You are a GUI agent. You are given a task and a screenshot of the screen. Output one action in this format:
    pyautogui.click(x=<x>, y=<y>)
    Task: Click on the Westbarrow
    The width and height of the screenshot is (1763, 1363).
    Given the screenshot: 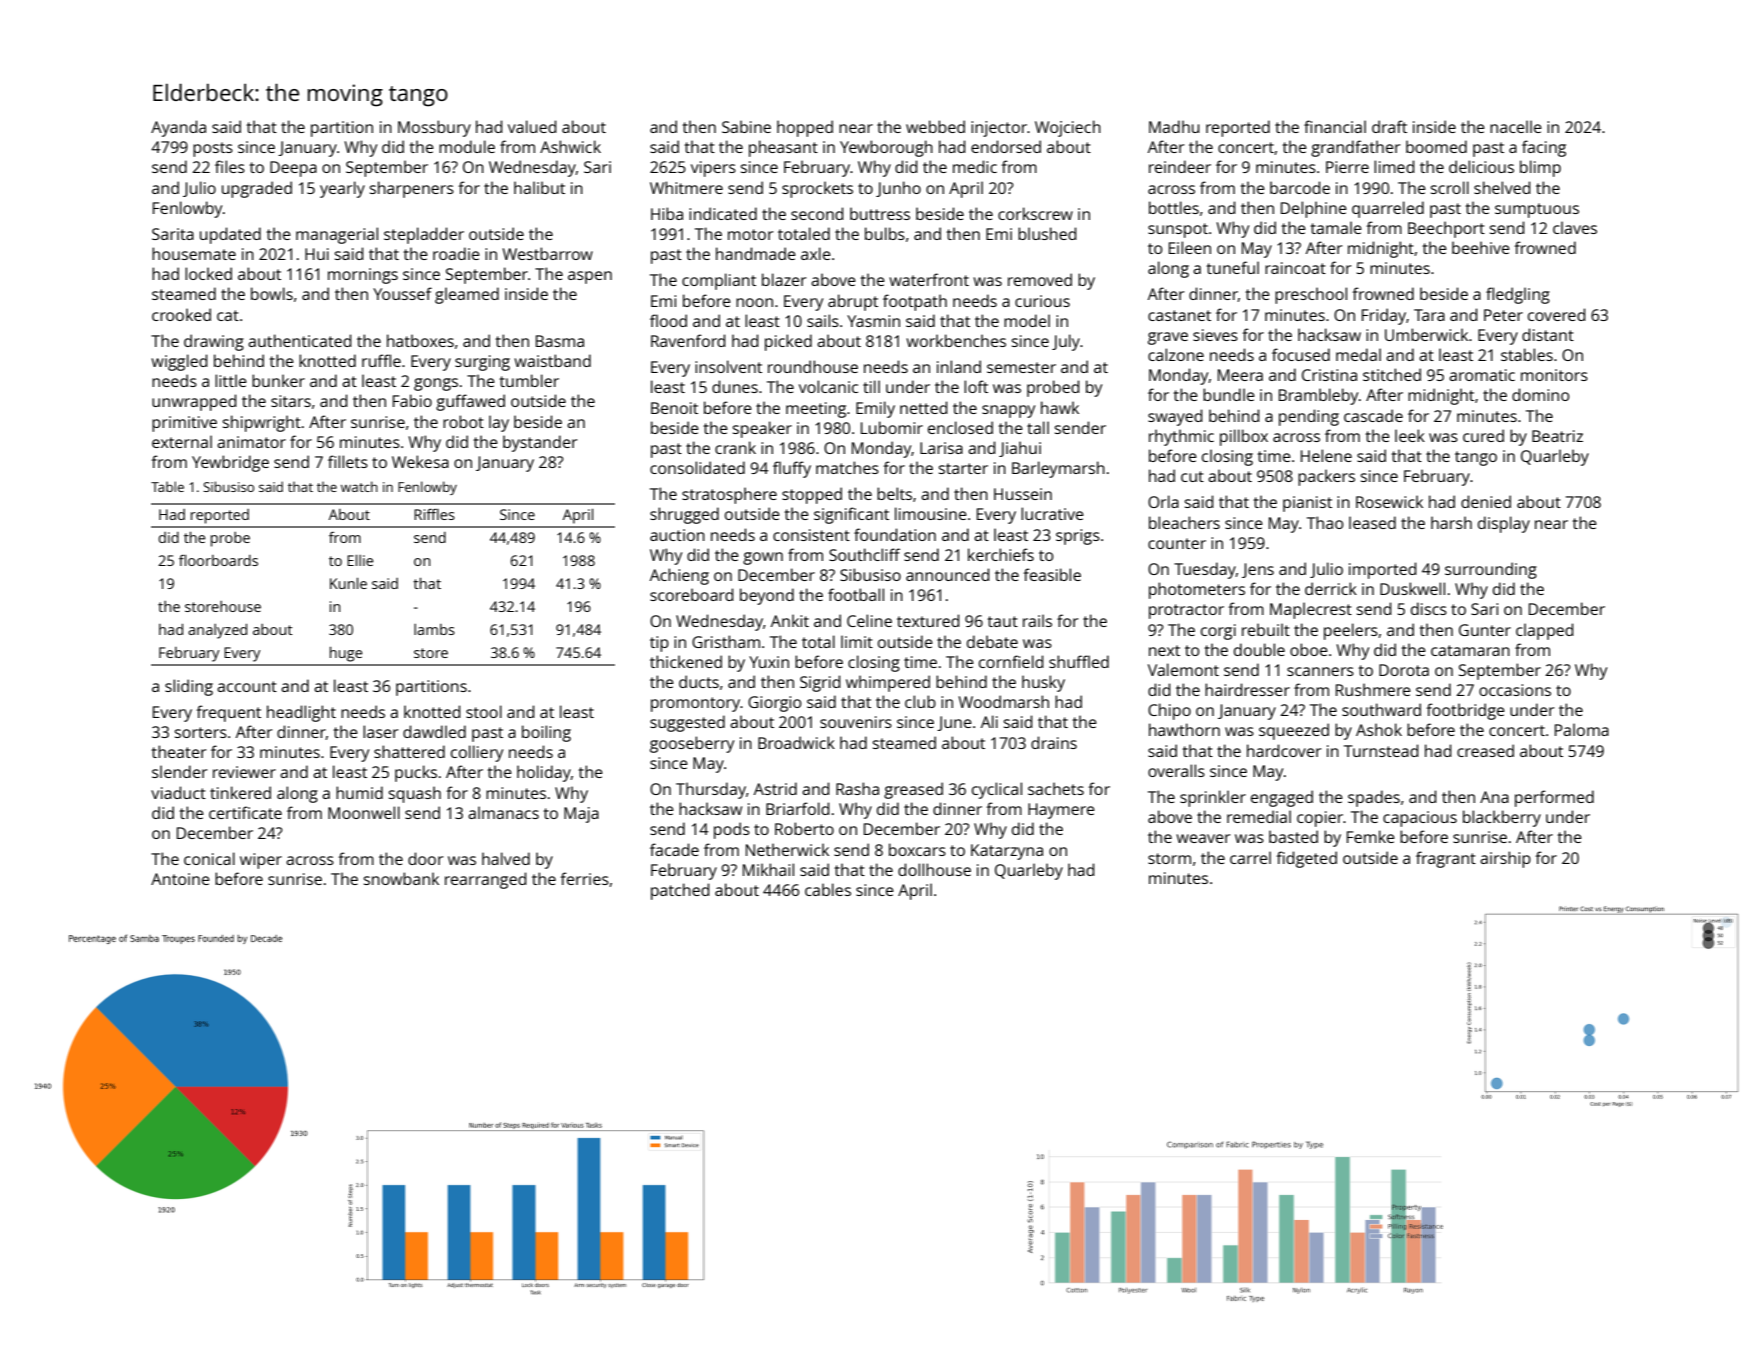 What is the action you would take?
    pyautogui.click(x=547, y=253)
